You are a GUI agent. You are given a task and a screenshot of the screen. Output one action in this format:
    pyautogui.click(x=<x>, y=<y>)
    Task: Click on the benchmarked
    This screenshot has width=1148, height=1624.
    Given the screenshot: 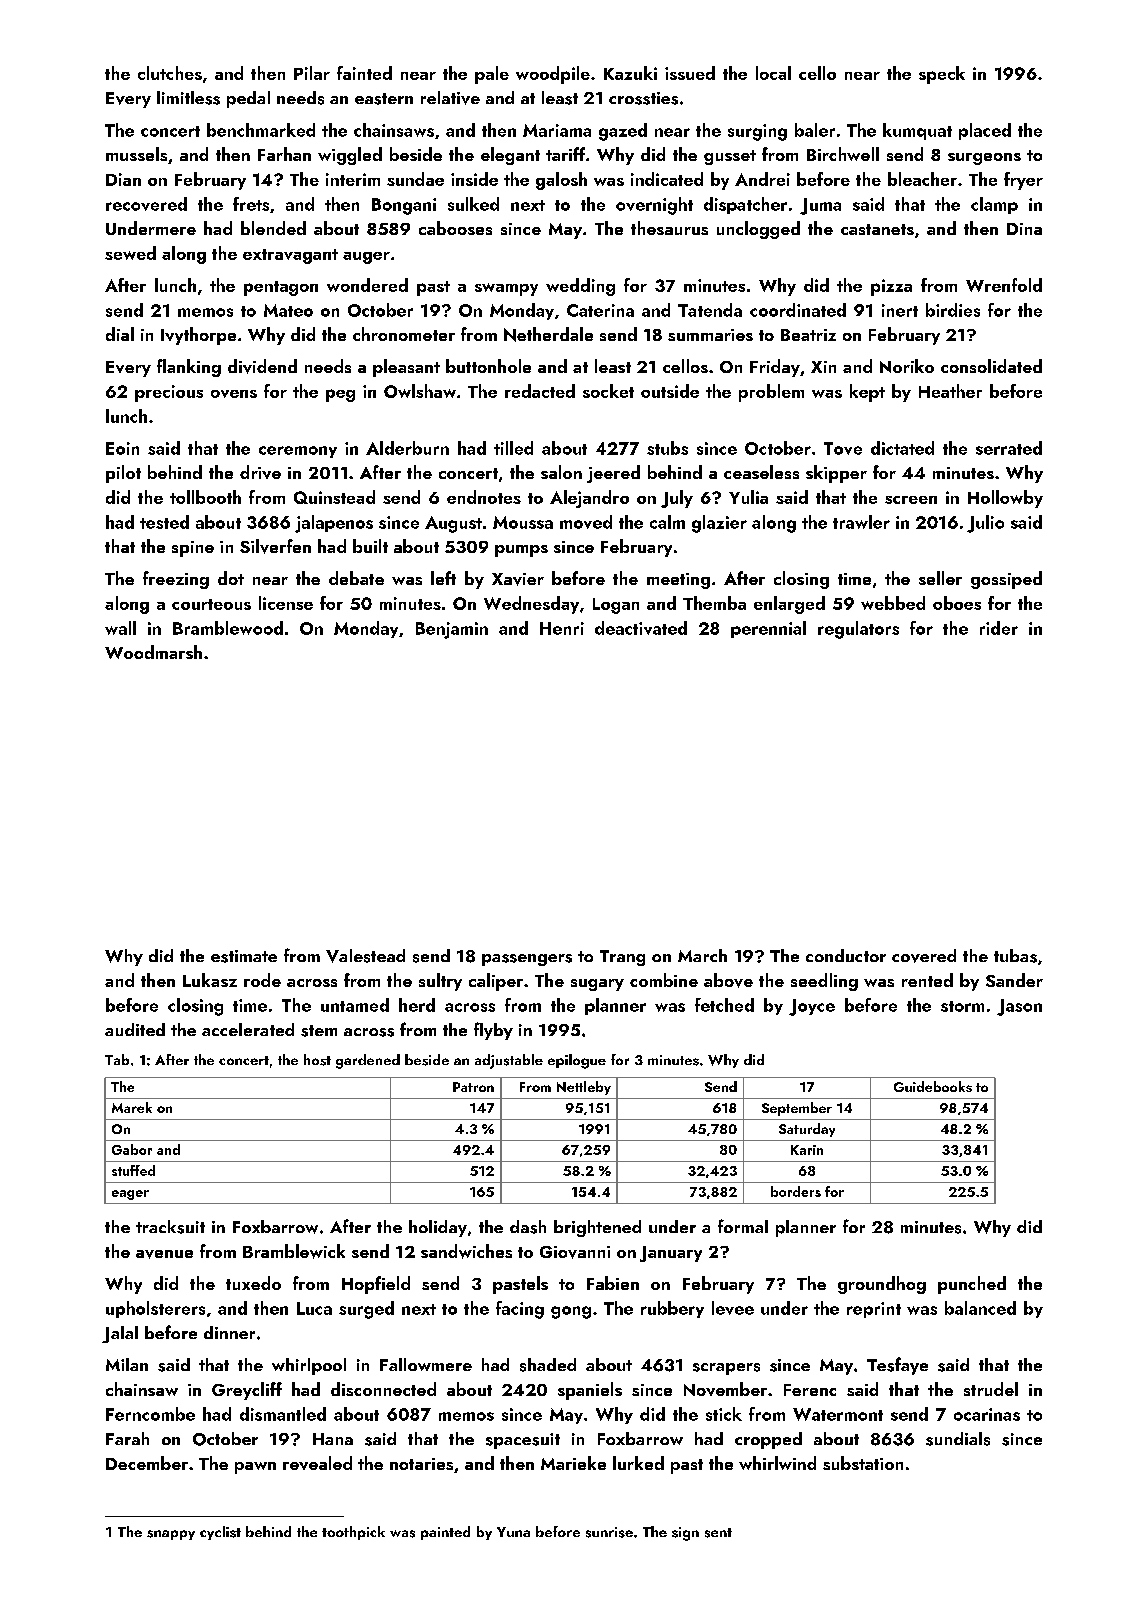 What is the action you would take?
    pyautogui.click(x=261, y=130)
